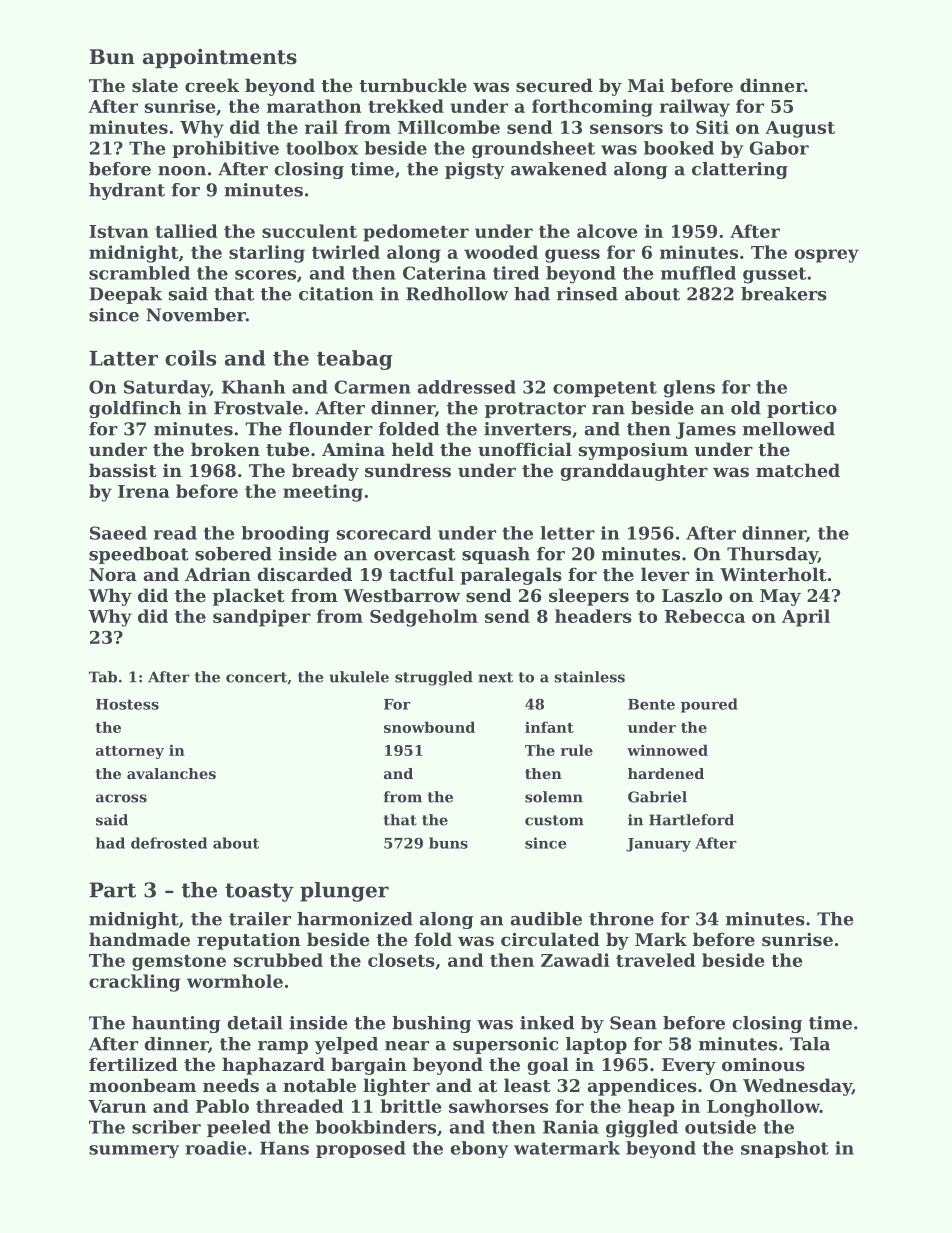 This page has height=1233, width=952. I want to click on buns, so click(448, 843).
